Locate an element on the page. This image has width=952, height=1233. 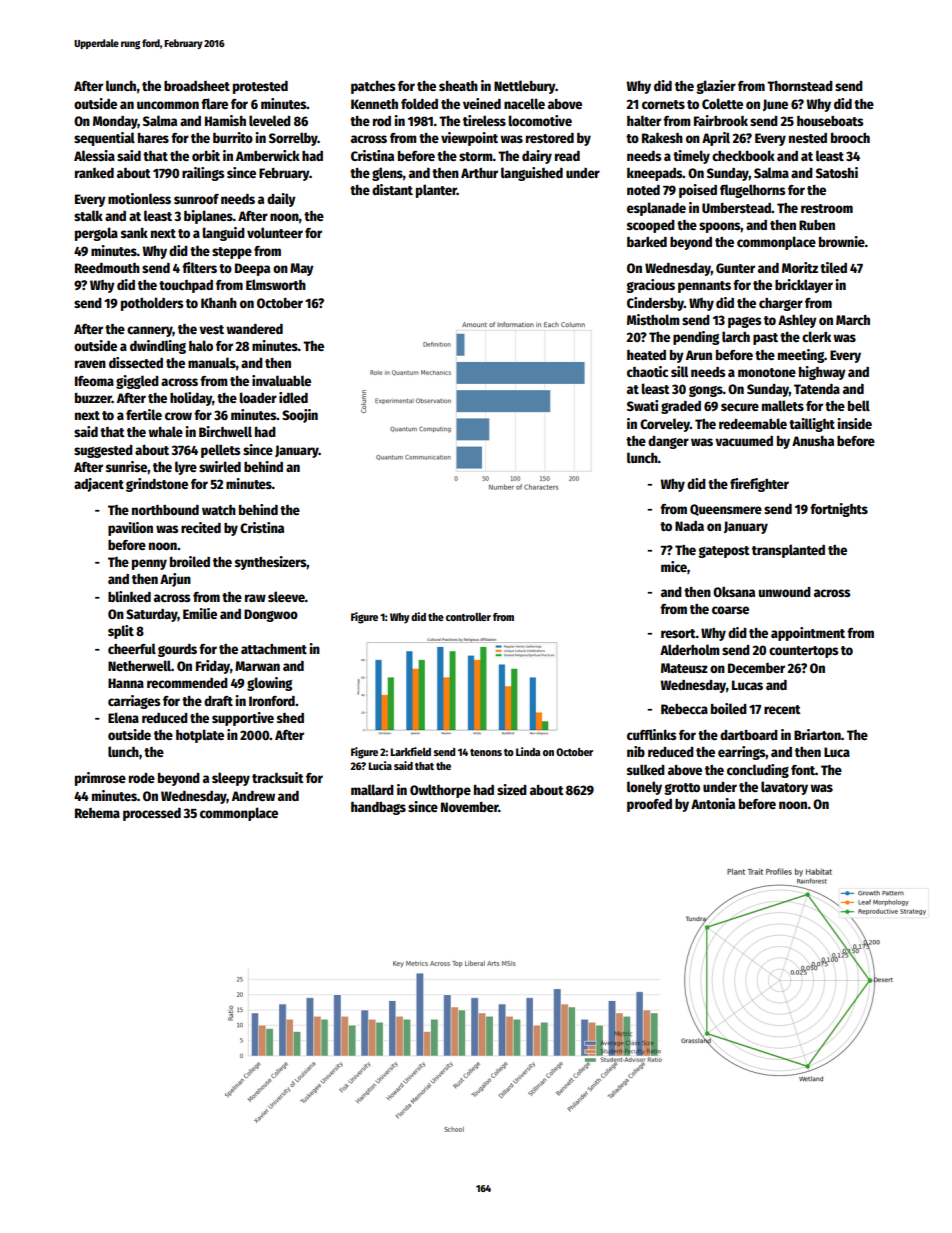
controller is located at coordinates (468, 617).
